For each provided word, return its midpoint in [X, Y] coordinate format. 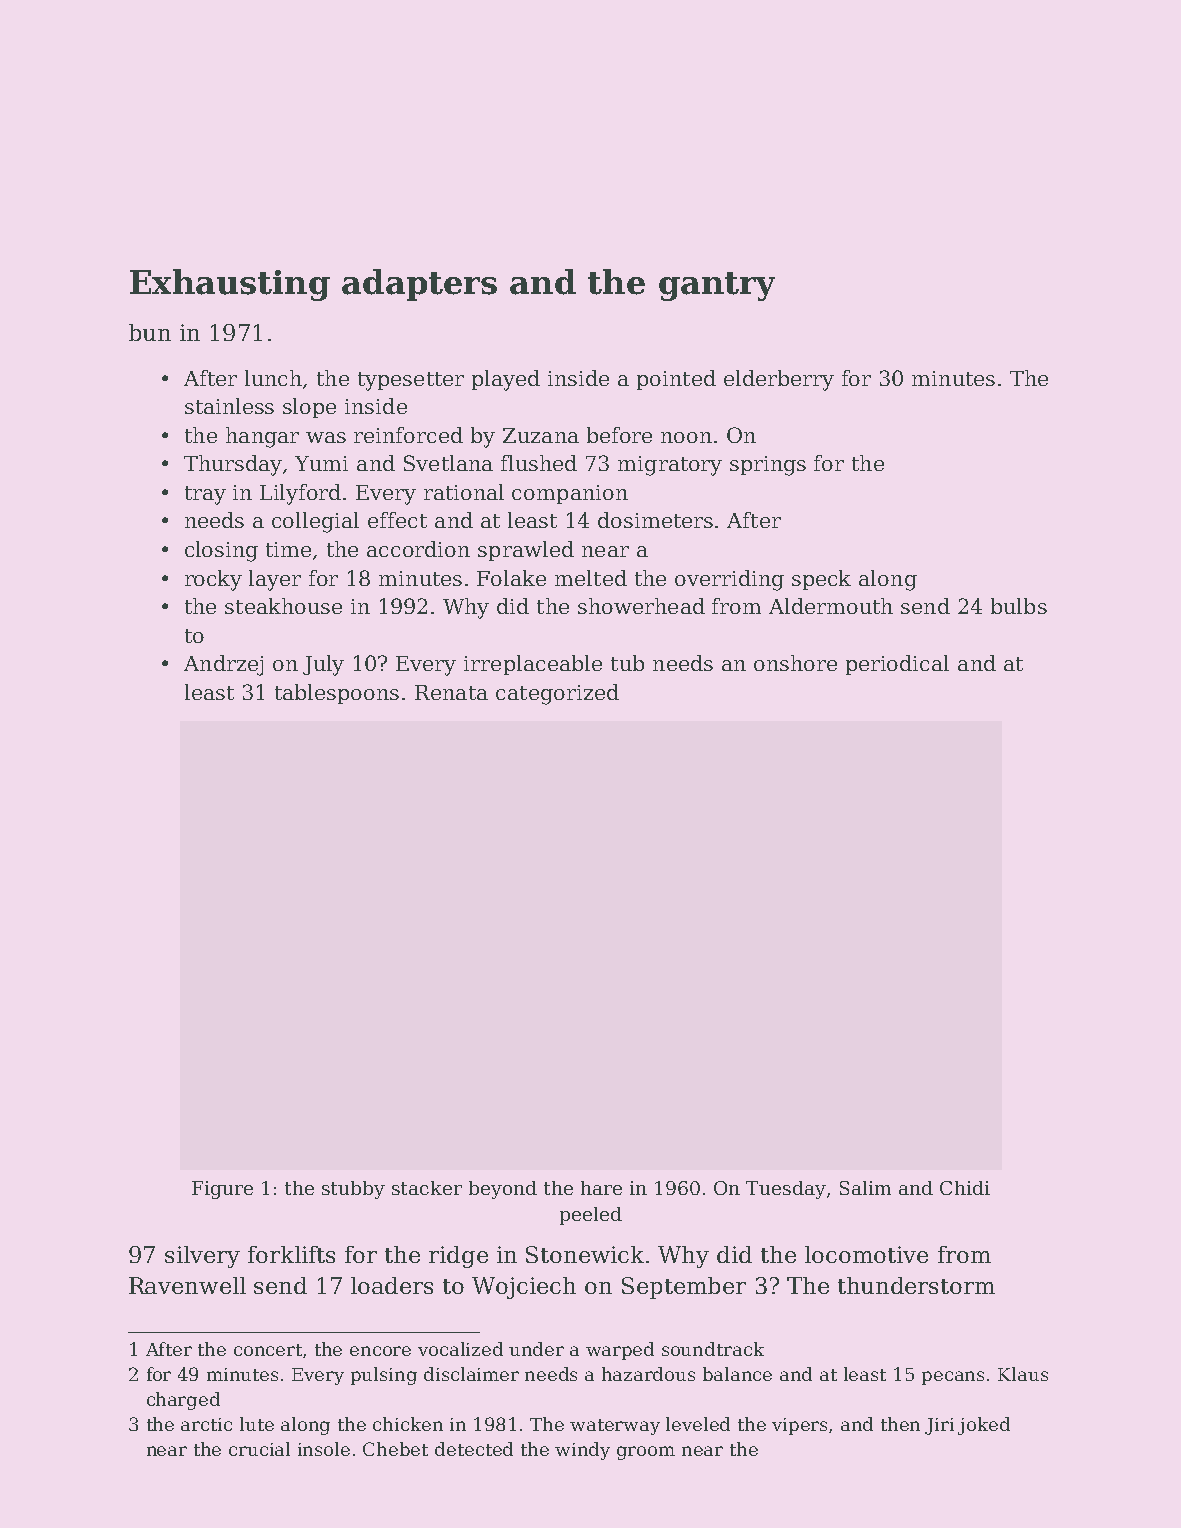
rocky [213, 580]
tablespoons [337, 694]
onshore [795, 663]
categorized [557, 694]
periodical [897, 665]
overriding [729, 580]
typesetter [411, 381]
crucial [259, 1449]
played [506, 380]
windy [582, 1451]
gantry [717, 286]
